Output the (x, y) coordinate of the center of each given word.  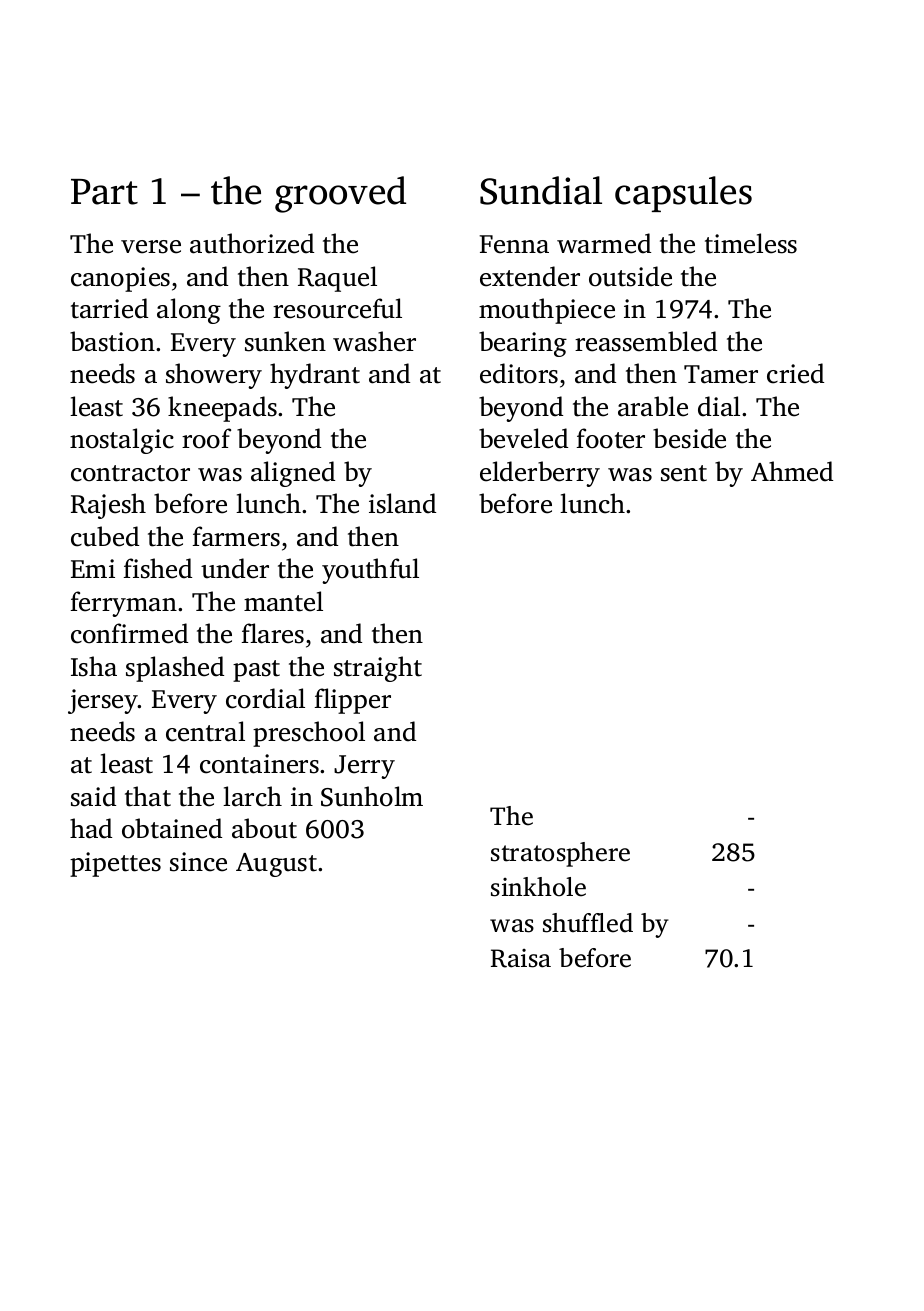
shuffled (588, 923)
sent (684, 473)
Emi (93, 568)
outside (630, 276)
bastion (112, 341)
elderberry (540, 474)
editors (519, 373)
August (276, 865)
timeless (751, 243)
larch (252, 796)
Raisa (521, 958)
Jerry (364, 767)
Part (104, 192)
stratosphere (560, 854)
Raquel (337, 279)
